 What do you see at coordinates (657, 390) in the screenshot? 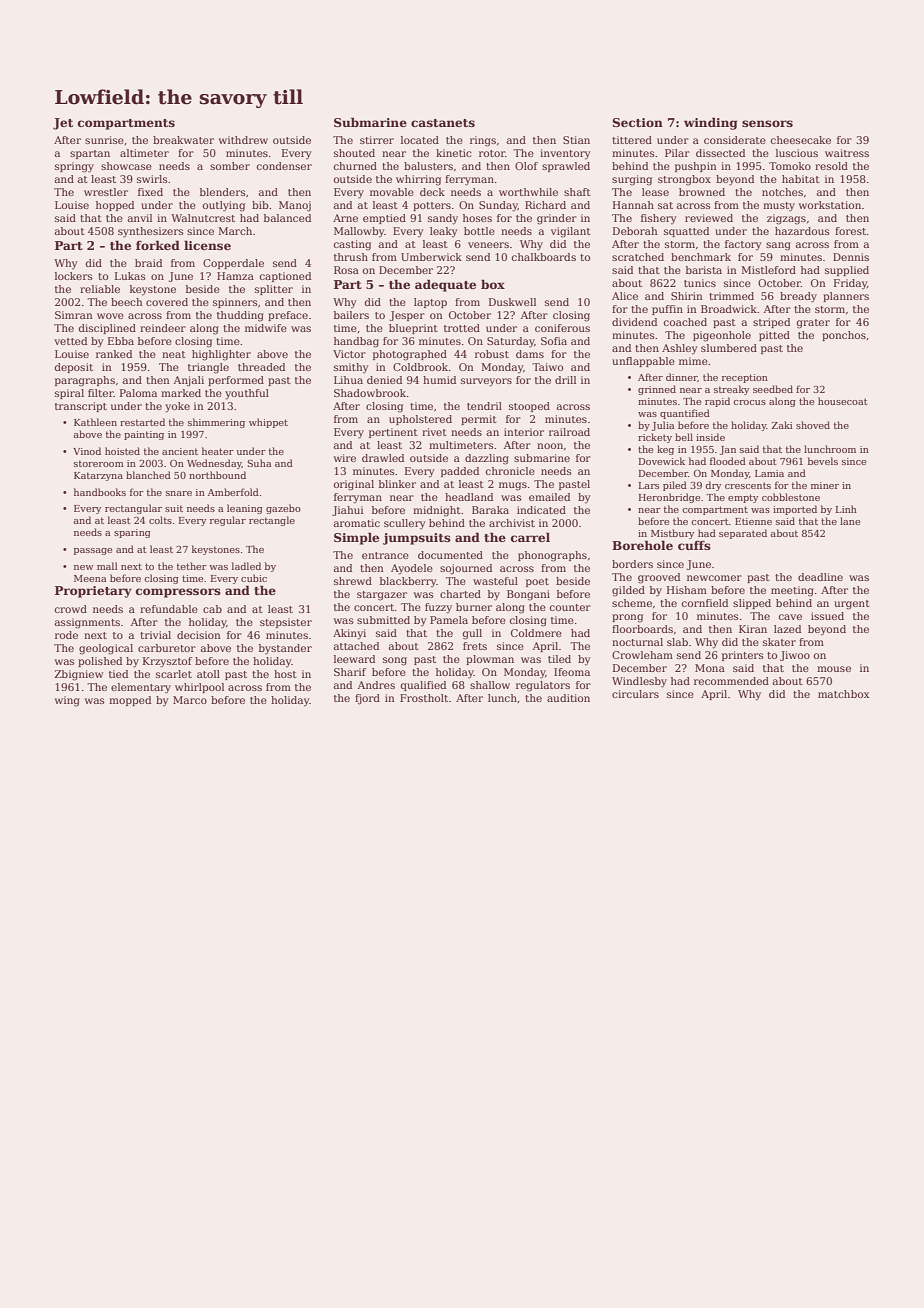
I see `grinned` at bounding box center [657, 390].
